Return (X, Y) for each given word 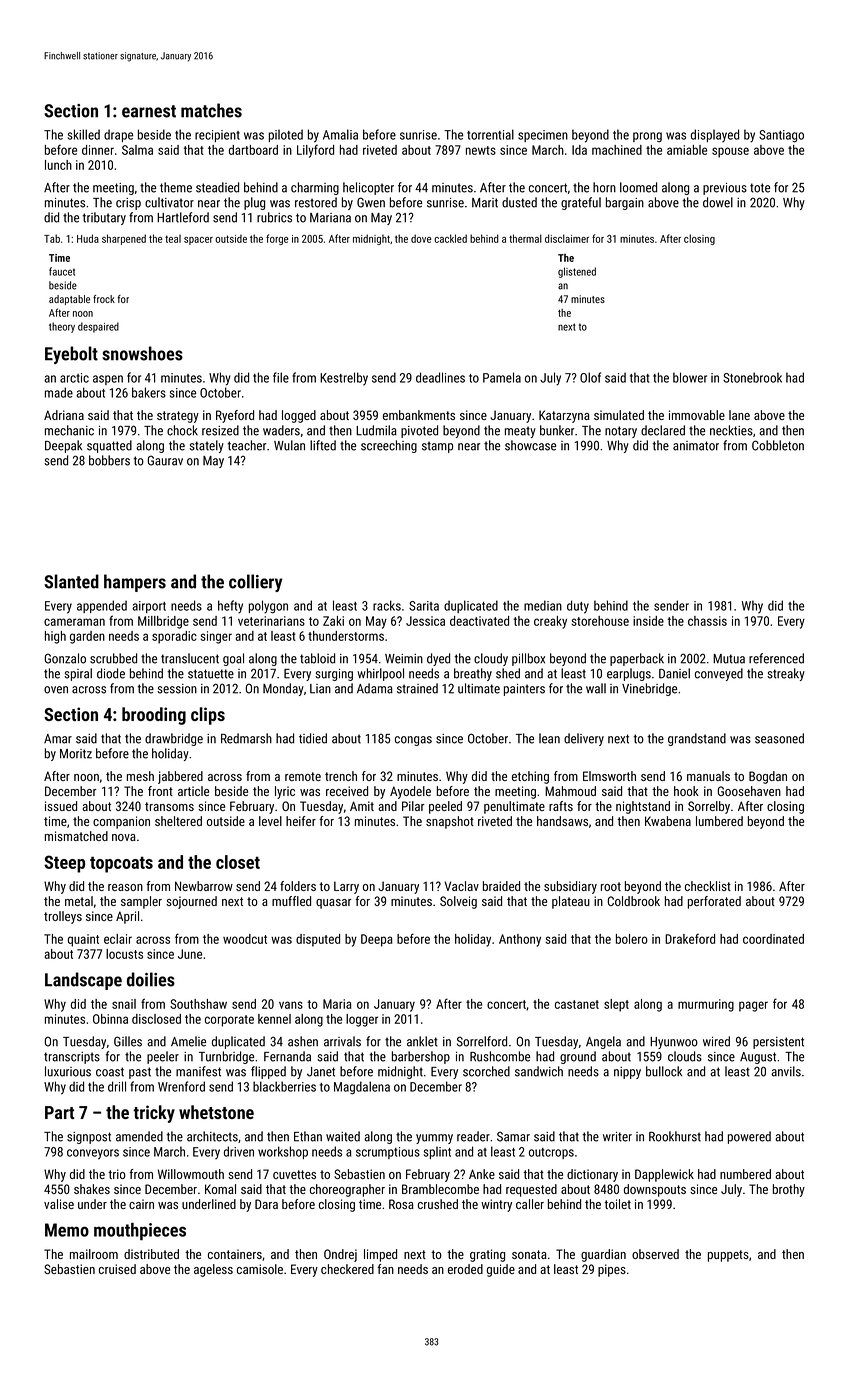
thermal (525, 238)
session (177, 689)
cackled (450, 238)
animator (696, 446)
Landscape (83, 981)
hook (686, 791)
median (543, 605)
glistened (577, 272)
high (55, 637)
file (281, 377)
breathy (473, 674)
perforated (714, 902)
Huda (88, 238)
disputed (318, 940)
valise (59, 1204)
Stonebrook (752, 377)
